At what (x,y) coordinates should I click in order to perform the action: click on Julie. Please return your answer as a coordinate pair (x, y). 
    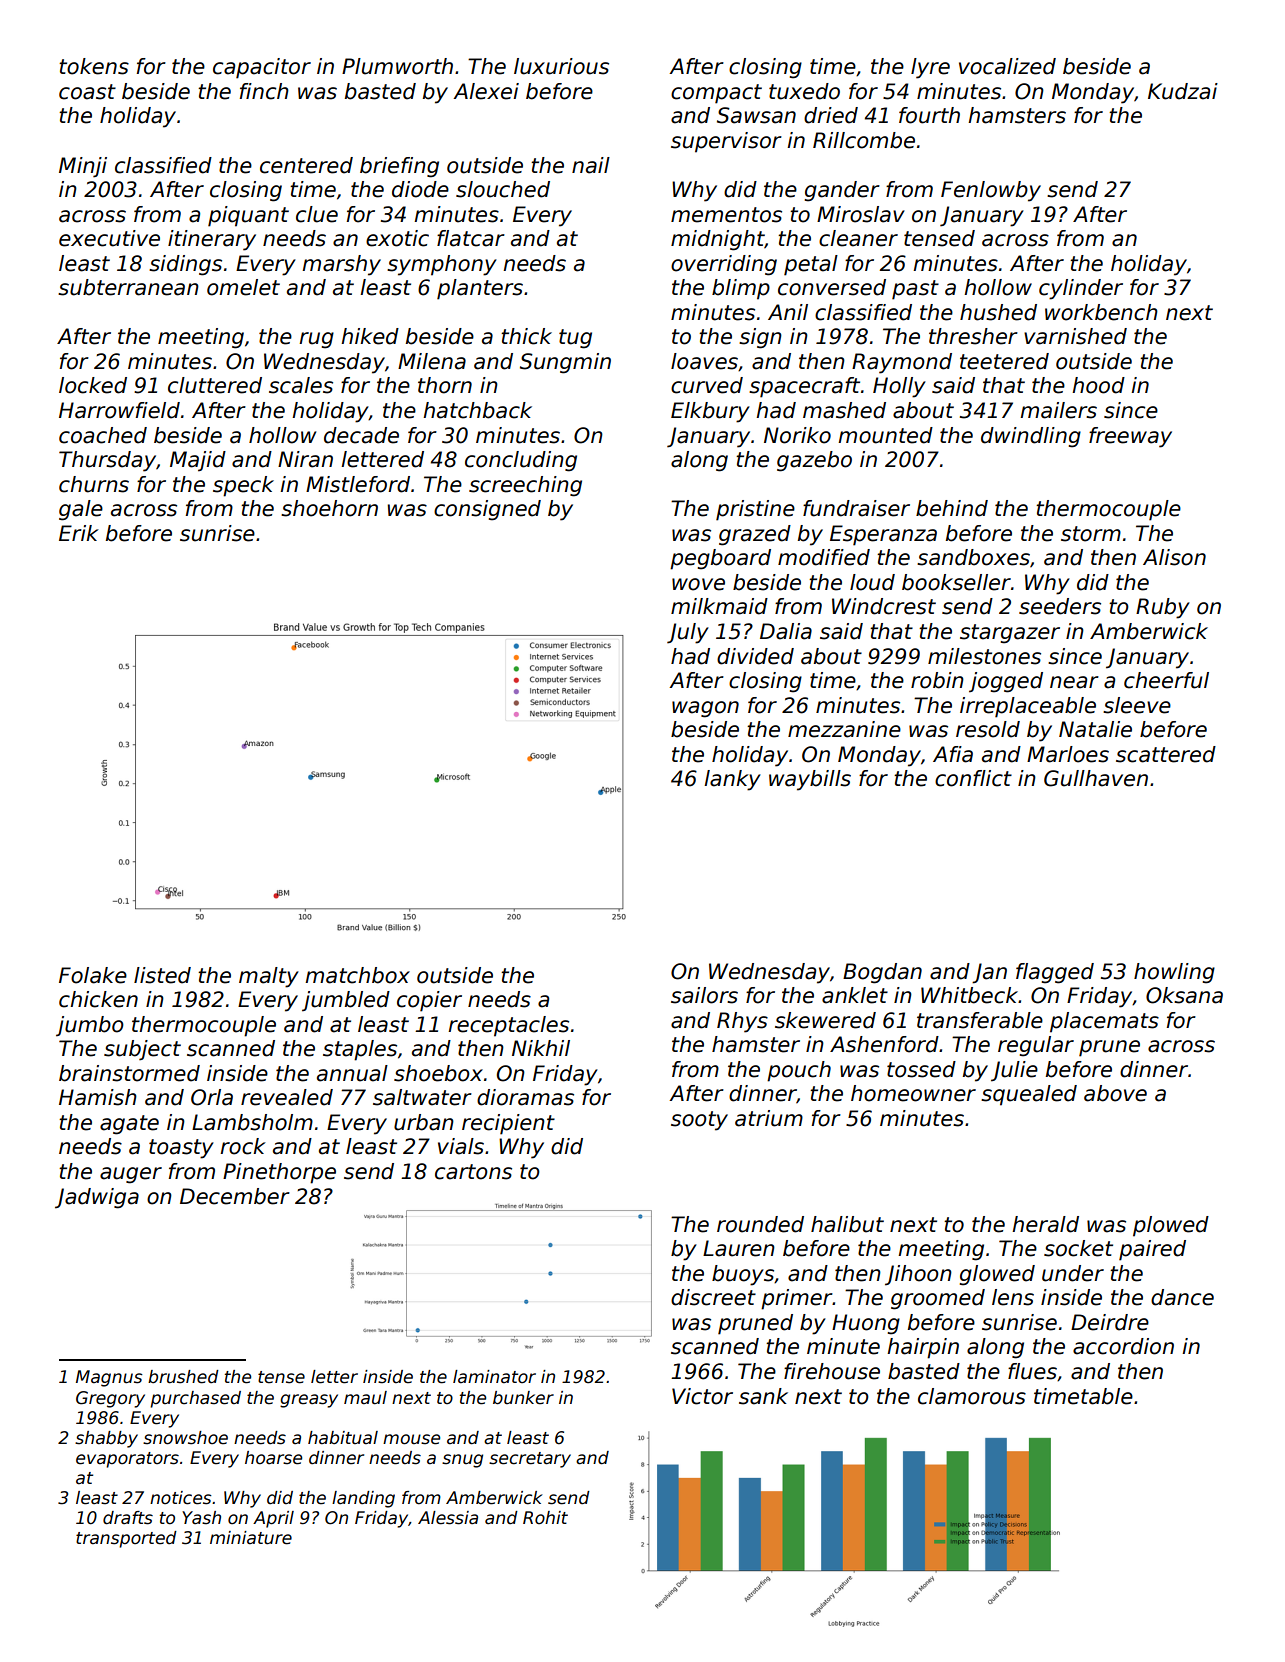
    Looking at the image, I should click on (1014, 1071).
